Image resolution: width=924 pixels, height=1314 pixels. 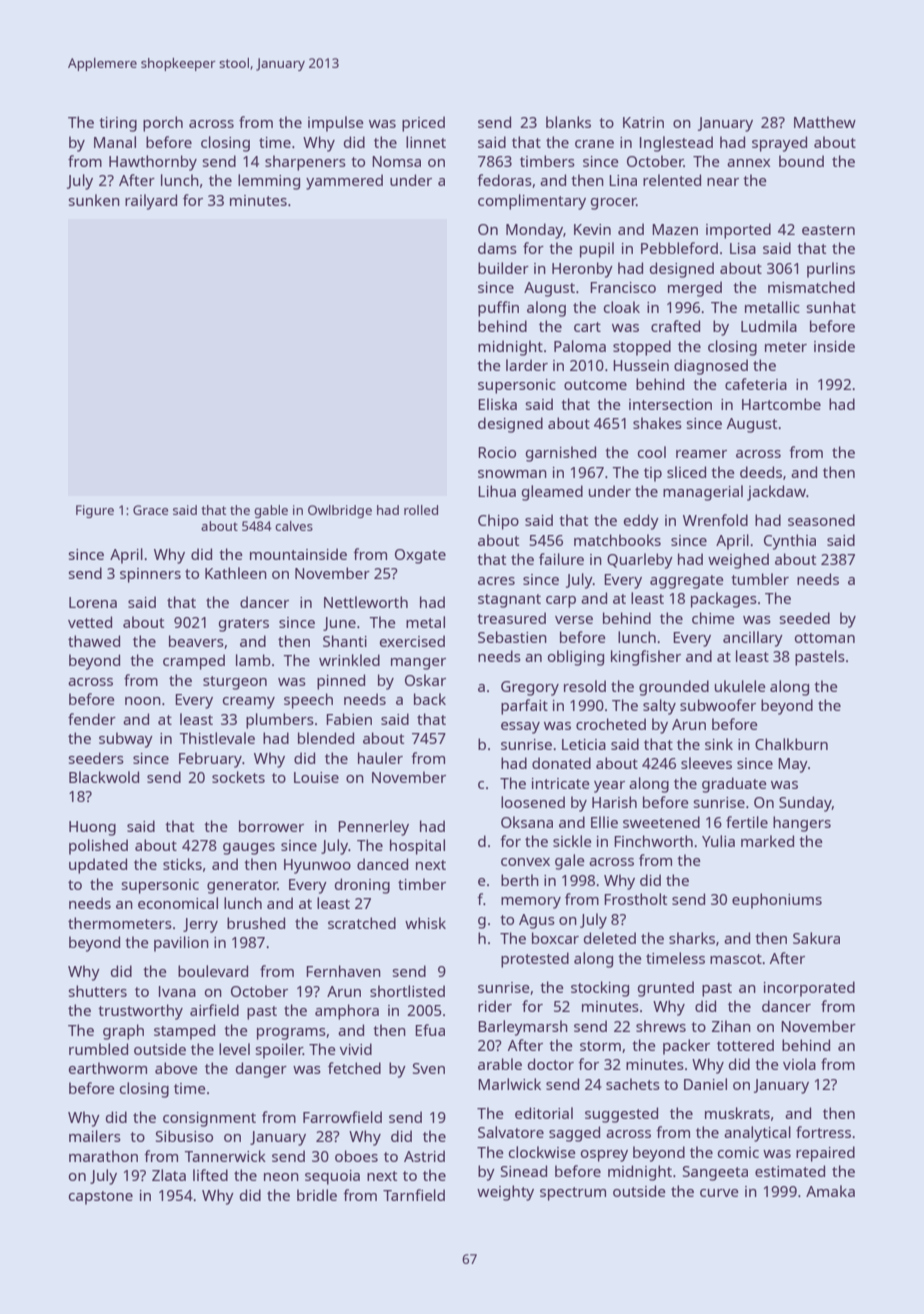 What do you see at coordinates (281, 1177) in the screenshot?
I see `neon` at bounding box center [281, 1177].
